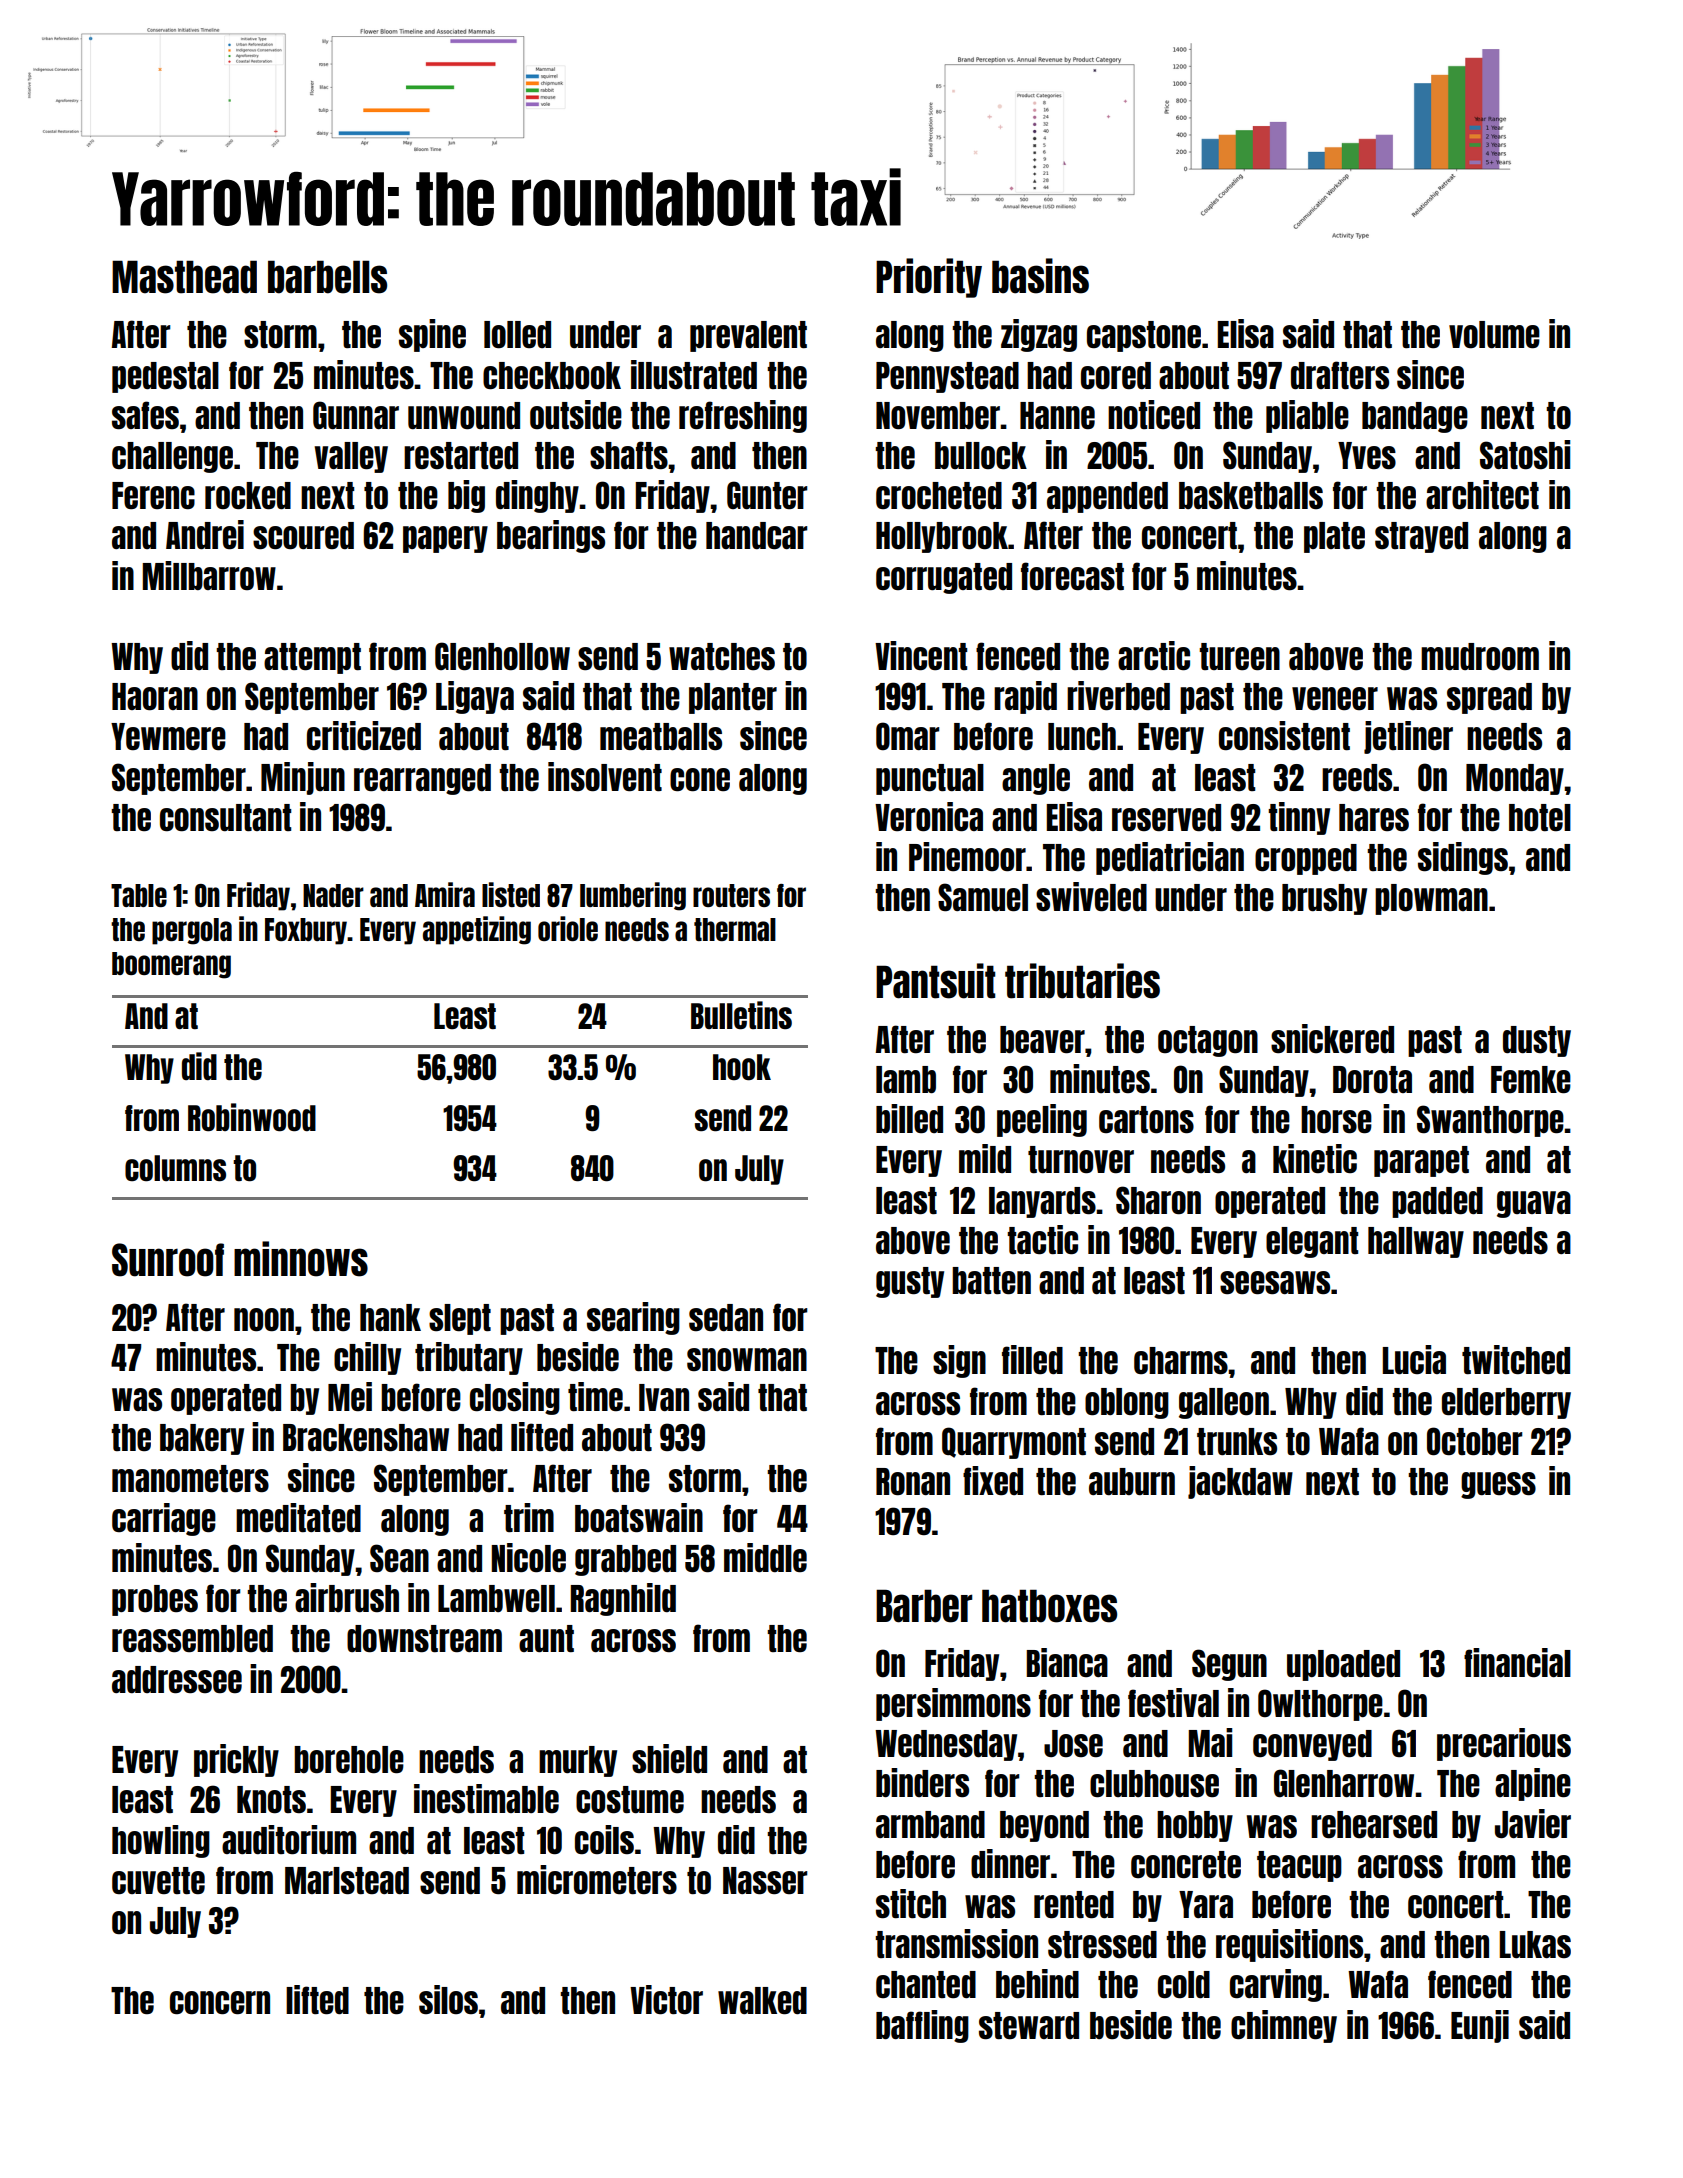  What do you see at coordinates (464, 416) in the page?
I see `unwound` at bounding box center [464, 416].
